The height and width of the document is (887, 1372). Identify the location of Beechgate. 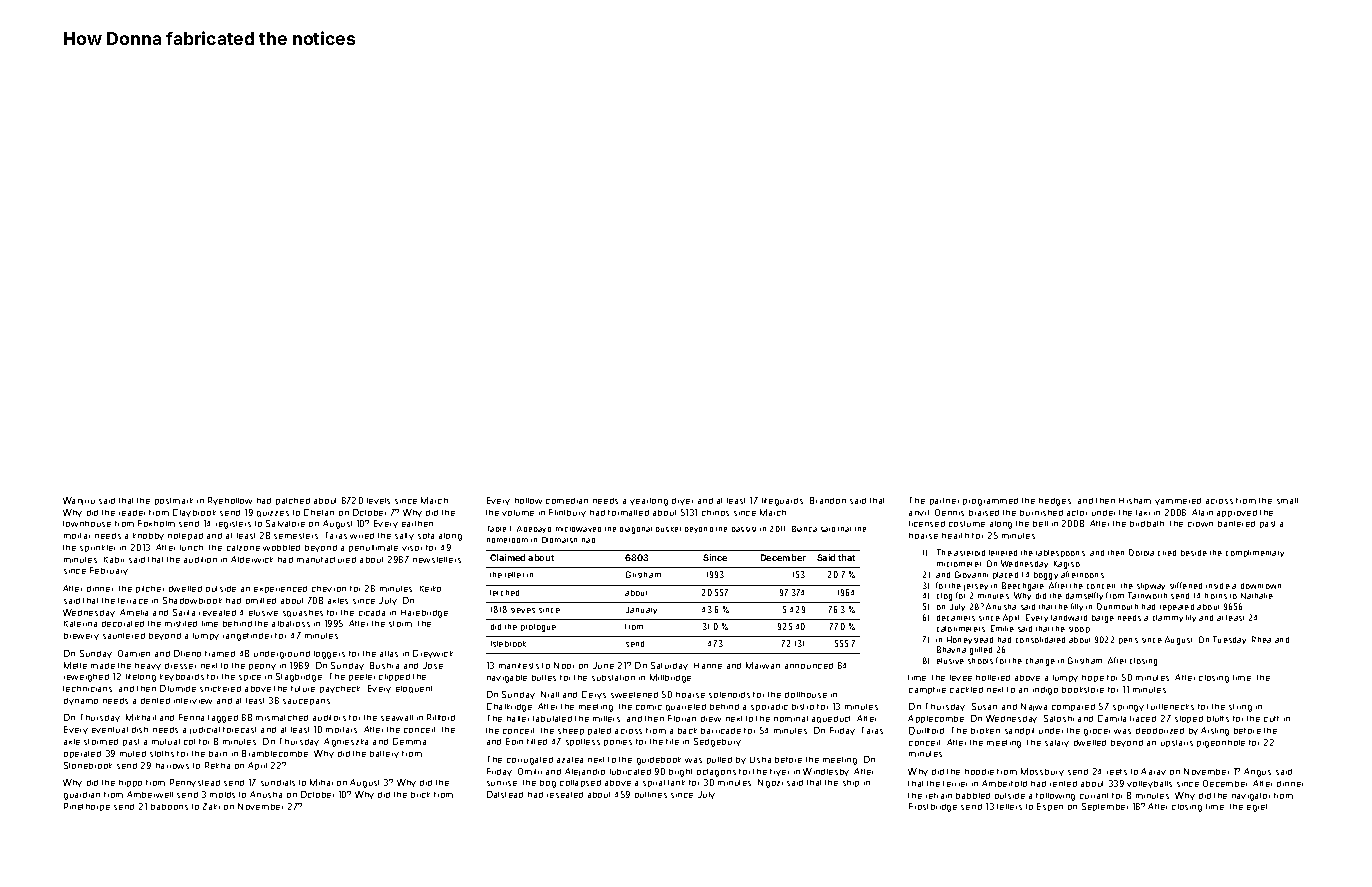
(1023, 586).
